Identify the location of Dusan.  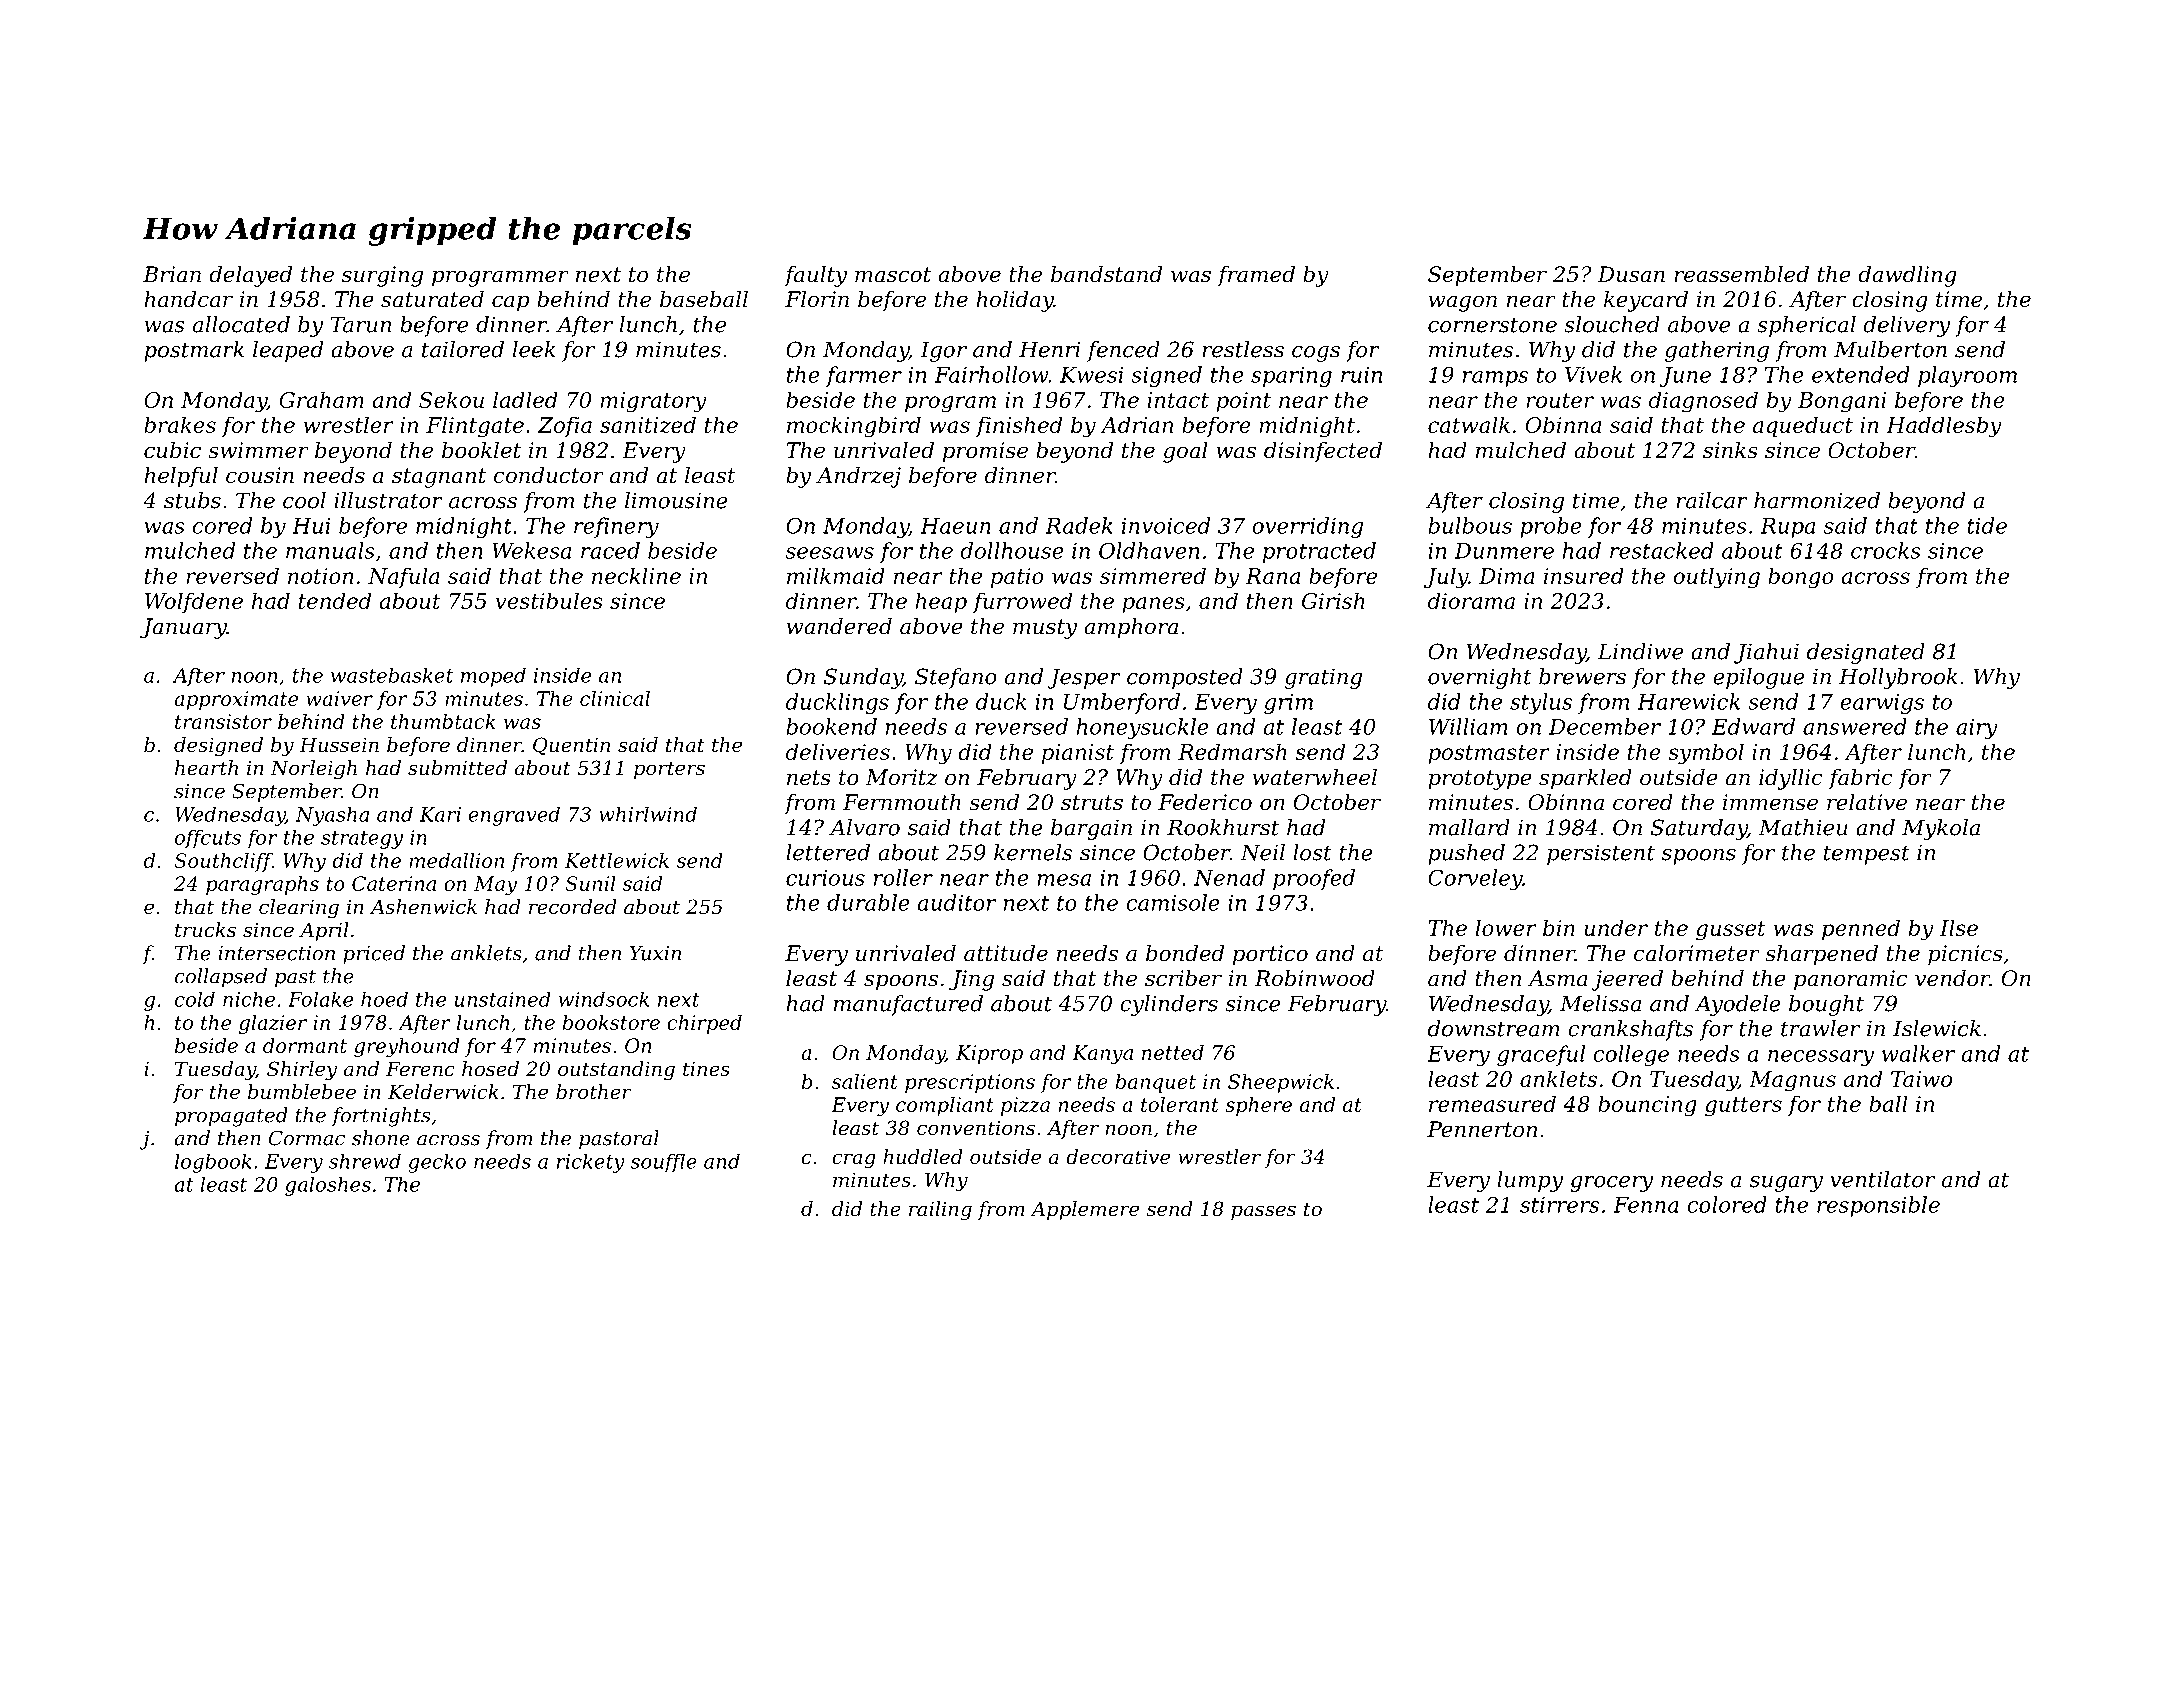
(1631, 274).
